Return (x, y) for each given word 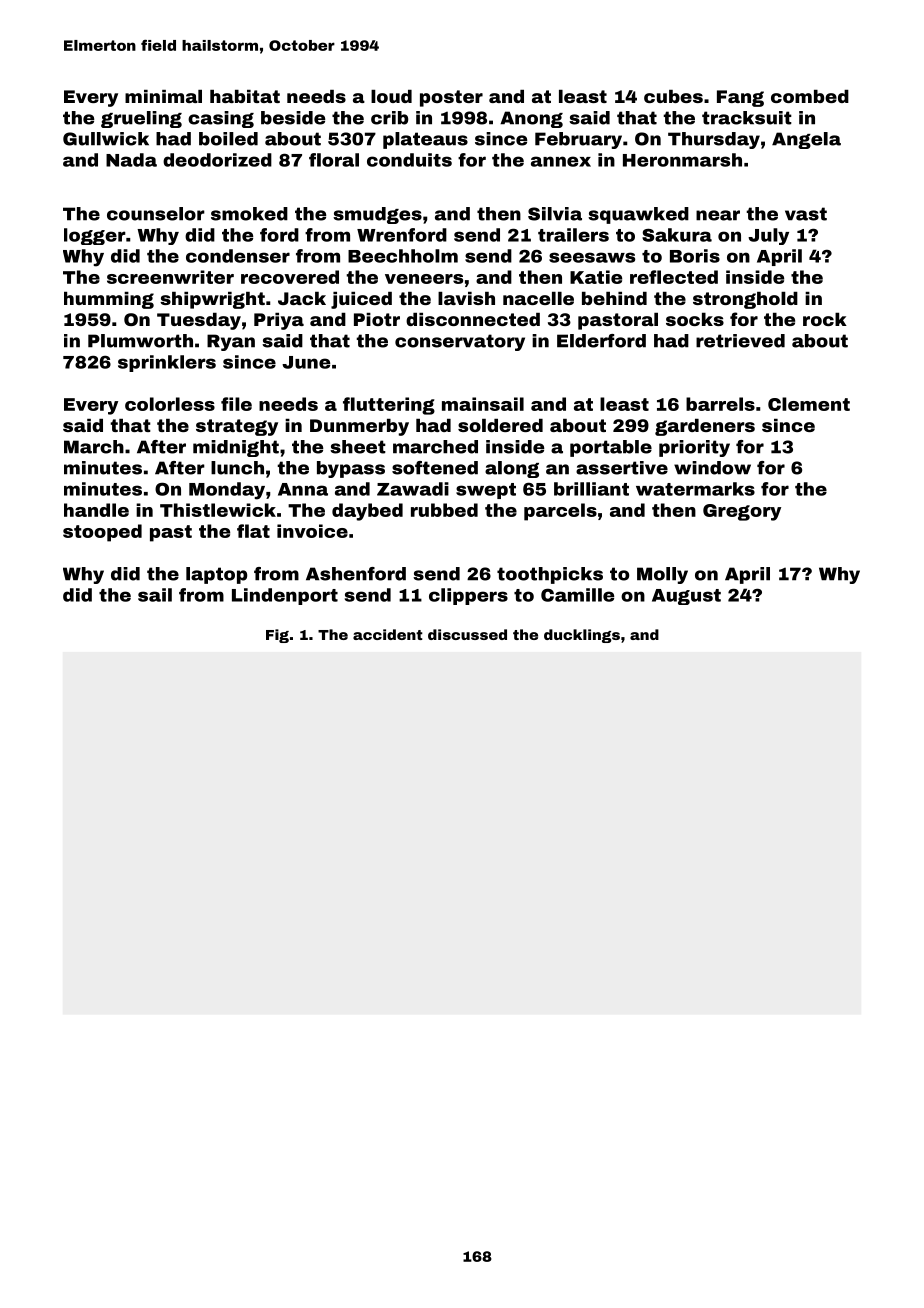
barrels (720, 404)
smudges (377, 215)
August (686, 597)
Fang (740, 98)
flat (253, 531)
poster (451, 98)
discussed (467, 634)
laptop (216, 575)
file (236, 404)
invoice (312, 531)
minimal (163, 96)
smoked (249, 214)
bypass (351, 469)
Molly (662, 575)
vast (806, 214)
